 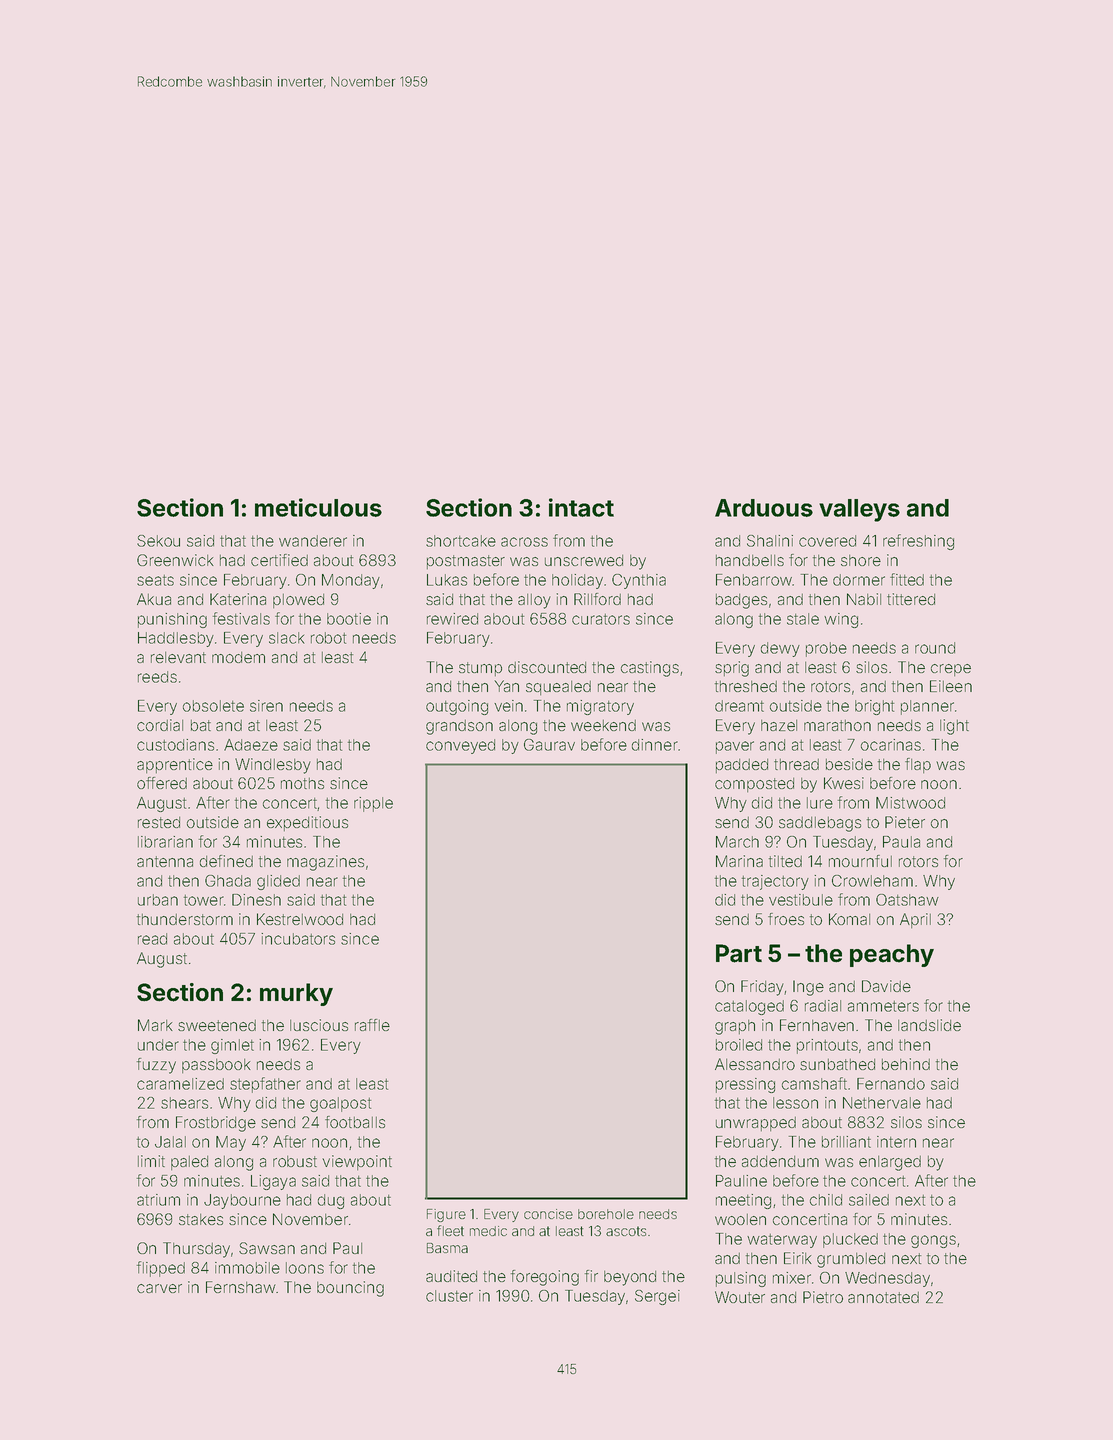 I want to click on Gaurav, so click(x=549, y=745).
